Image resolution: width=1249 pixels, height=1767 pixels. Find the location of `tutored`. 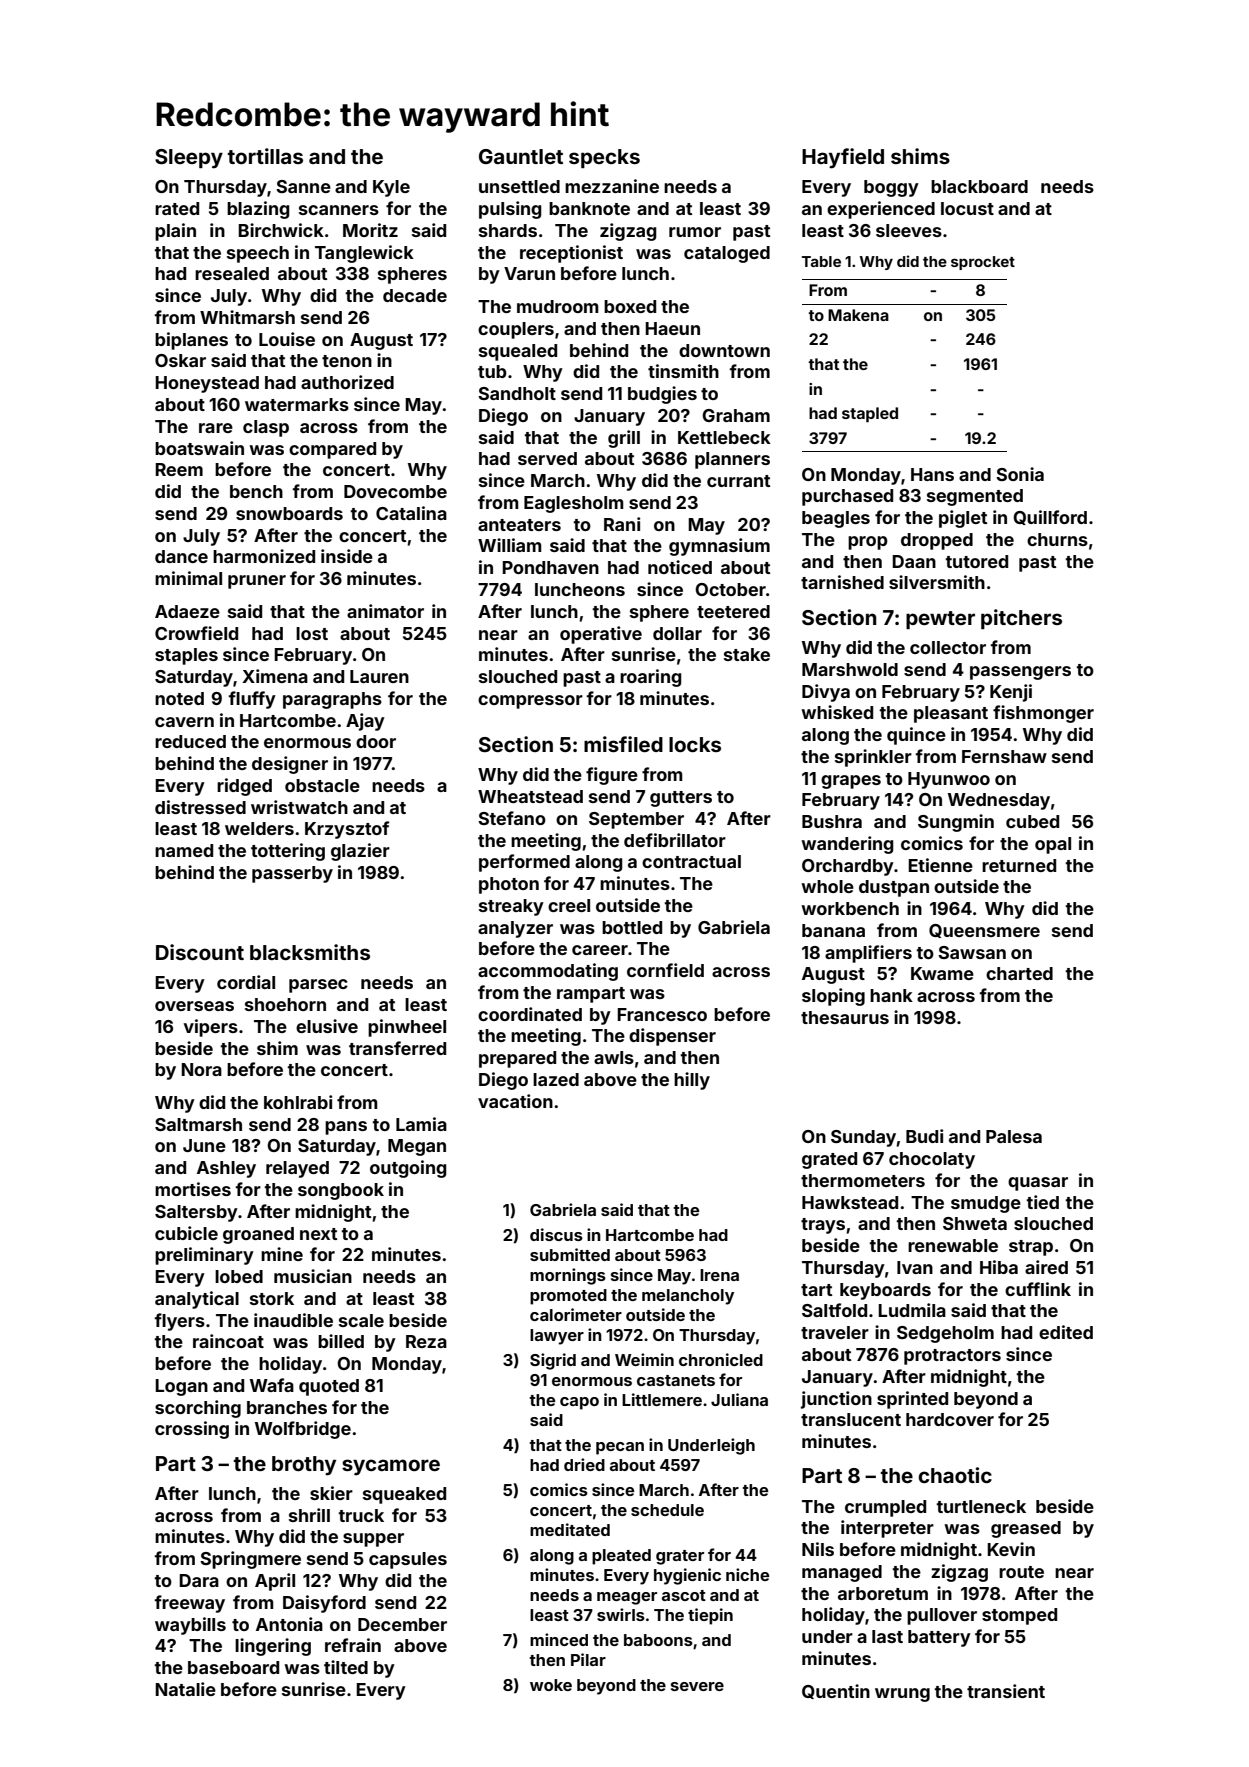

tutored is located at coordinates (976, 561).
